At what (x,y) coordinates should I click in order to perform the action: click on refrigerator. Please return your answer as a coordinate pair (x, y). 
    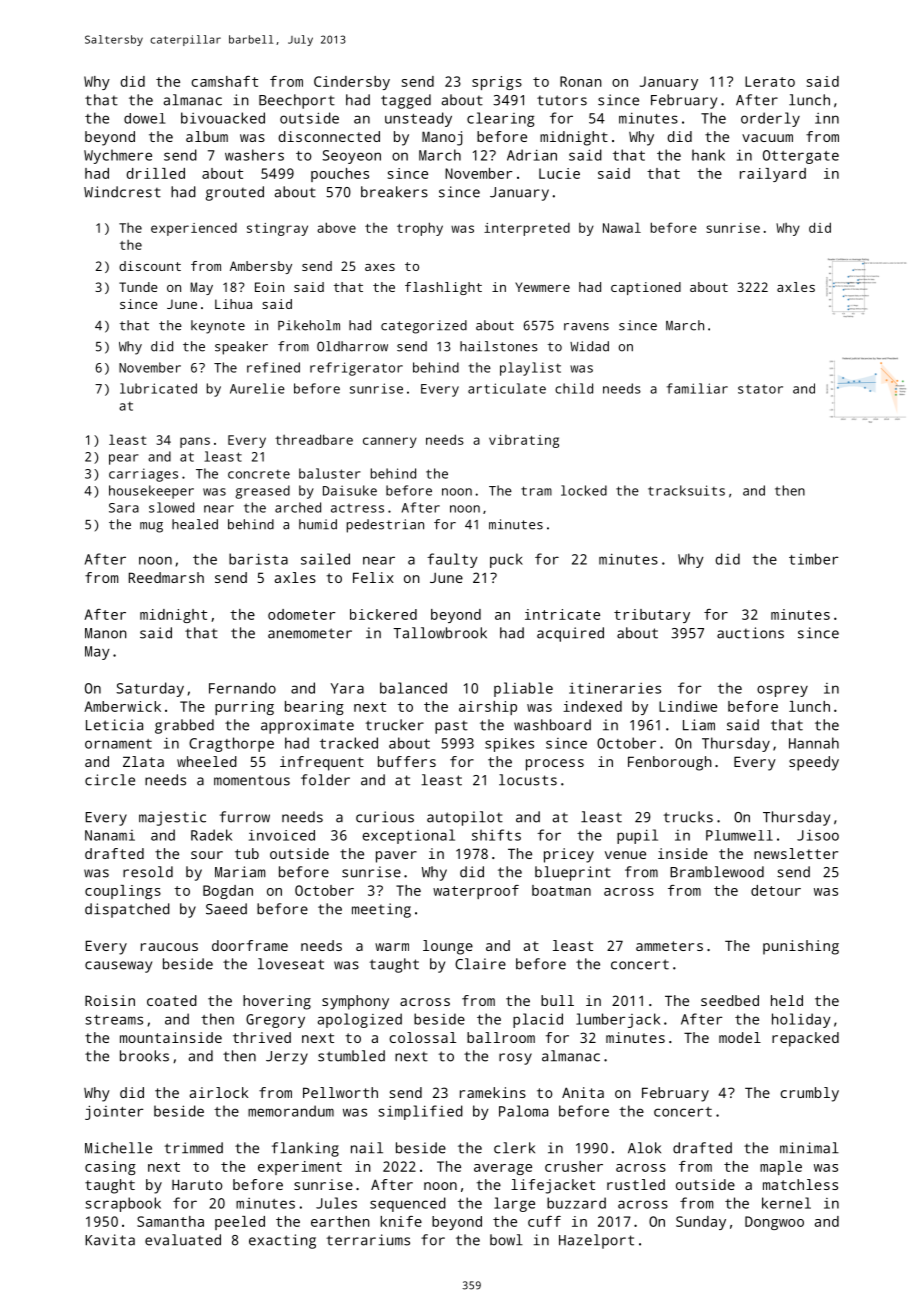
    Looking at the image, I should click on (356, 369).
